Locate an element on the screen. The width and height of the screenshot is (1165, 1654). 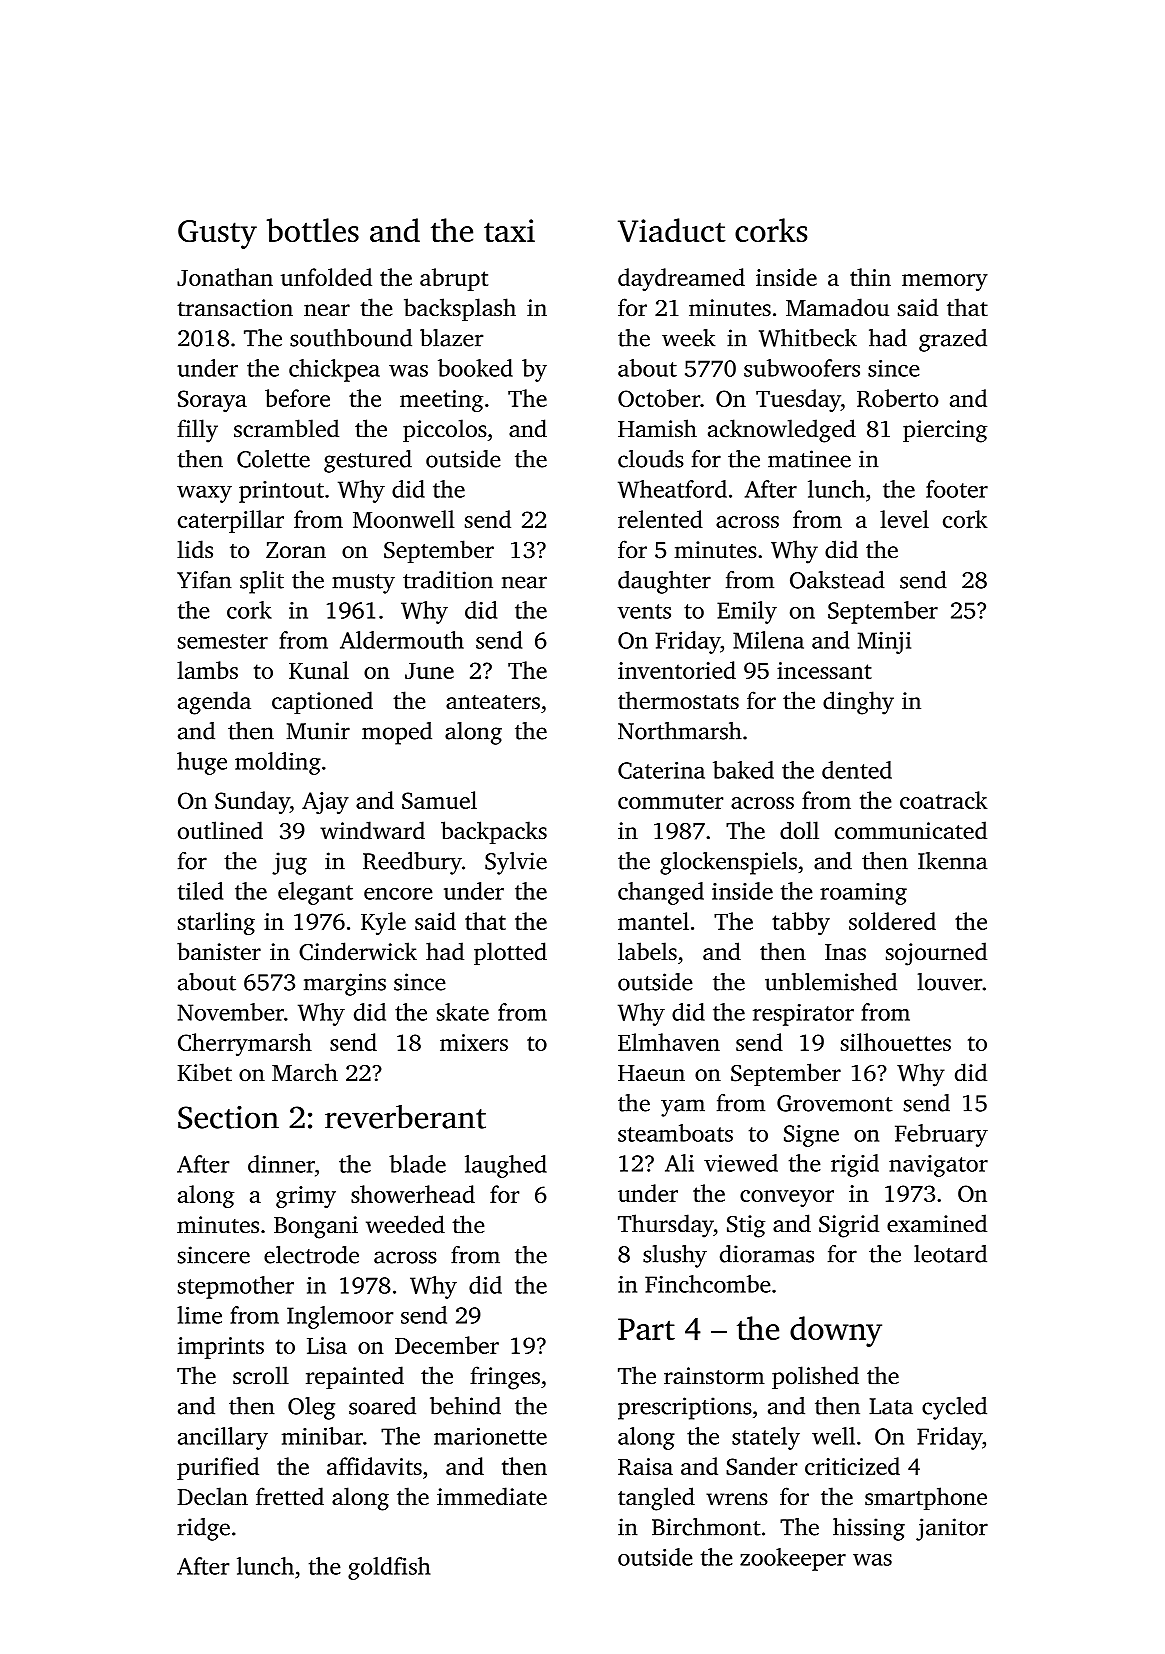
Aldermouth is located at coordinates (402, 640).
